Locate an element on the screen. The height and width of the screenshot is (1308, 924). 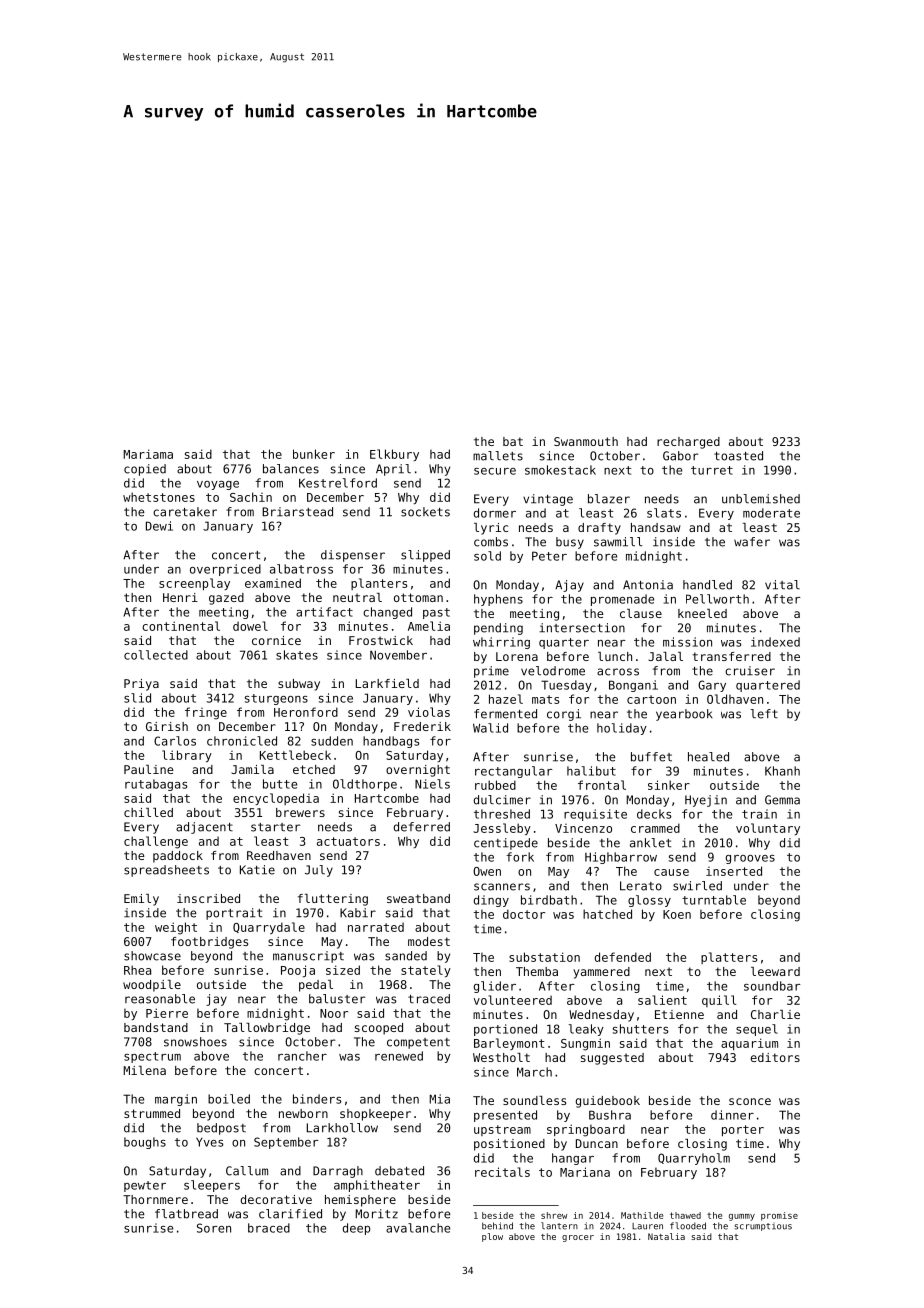
flatbread is located at coordinates (186, 1214).
